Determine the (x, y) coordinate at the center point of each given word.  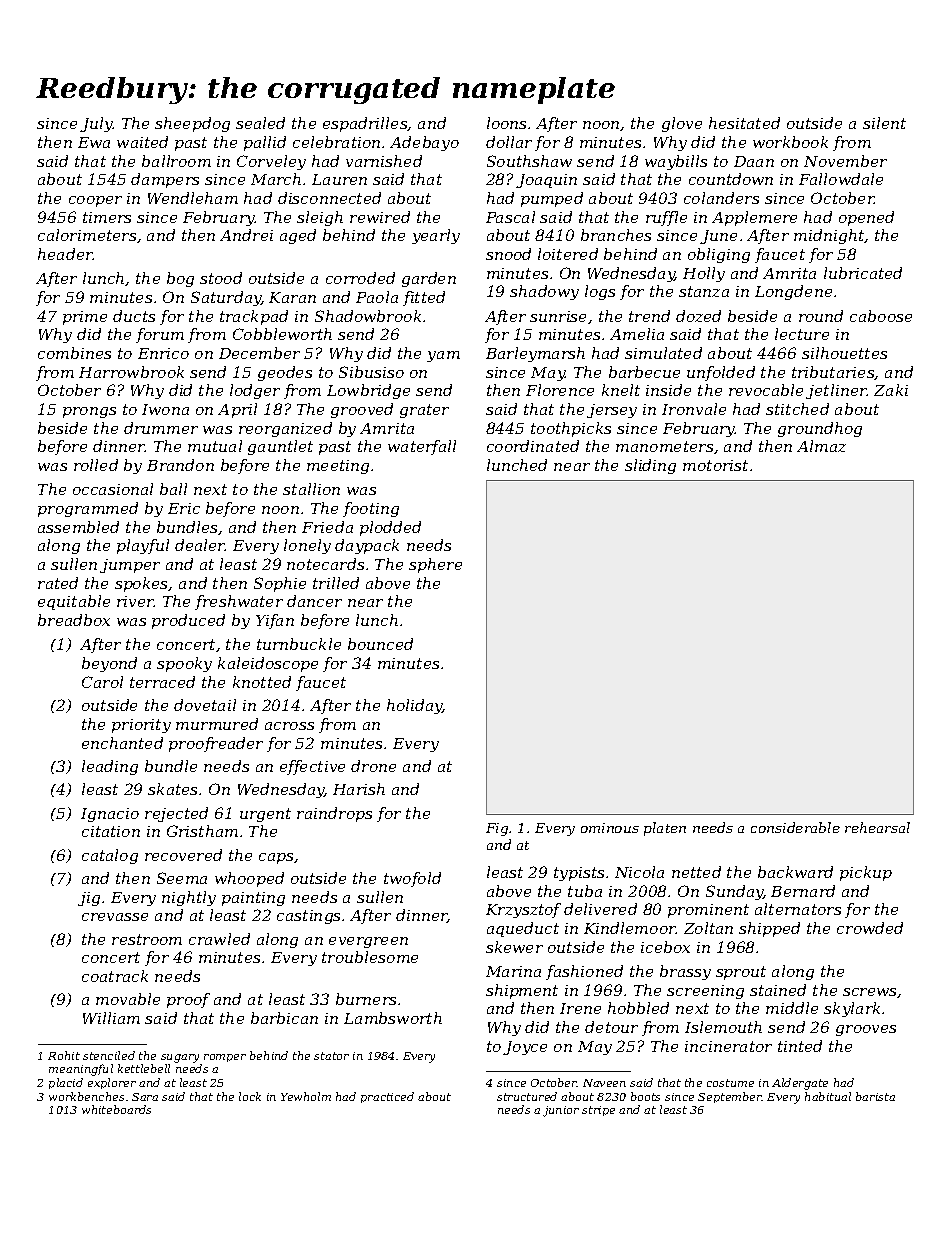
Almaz (821, 446)
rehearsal (877, 827)
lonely (307, 546)
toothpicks (571, 429)
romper (225, 1058)
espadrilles (365, 124)
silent (884, 123)
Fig (497, 829)
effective (312, 767)
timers (107, 217)
